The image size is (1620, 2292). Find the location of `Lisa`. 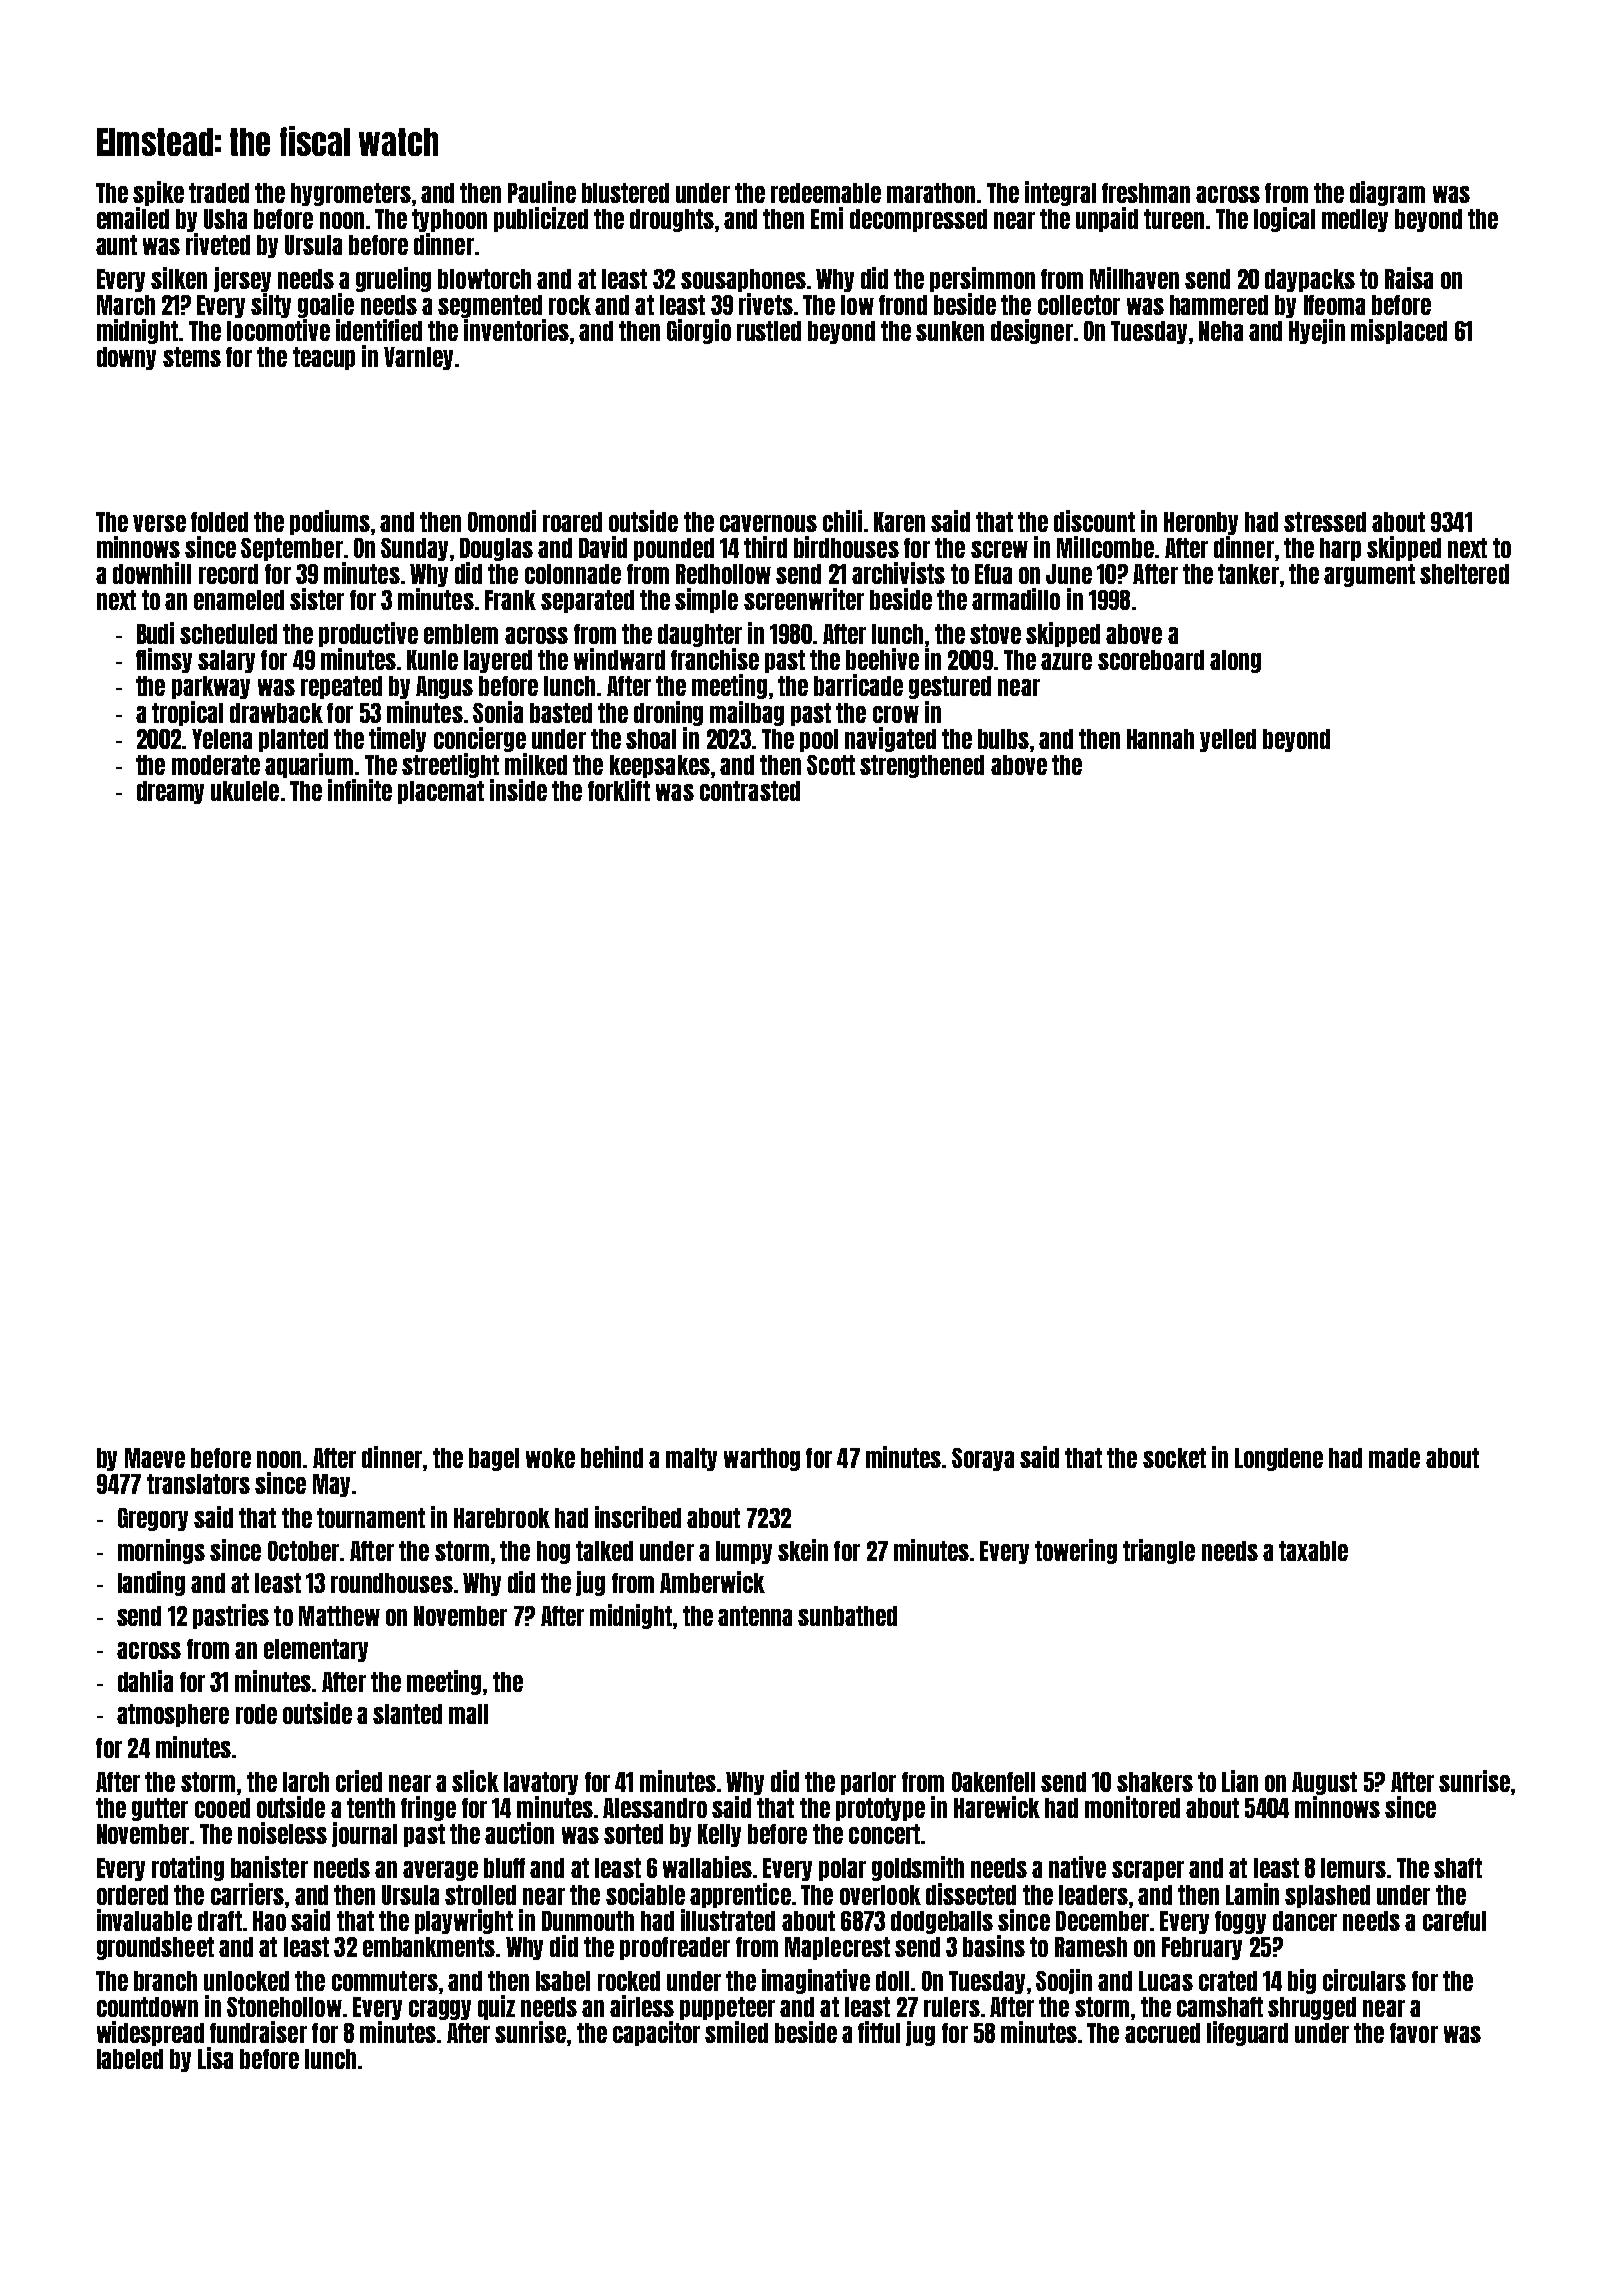

Lisa is located at coordinates (215, 2058).
